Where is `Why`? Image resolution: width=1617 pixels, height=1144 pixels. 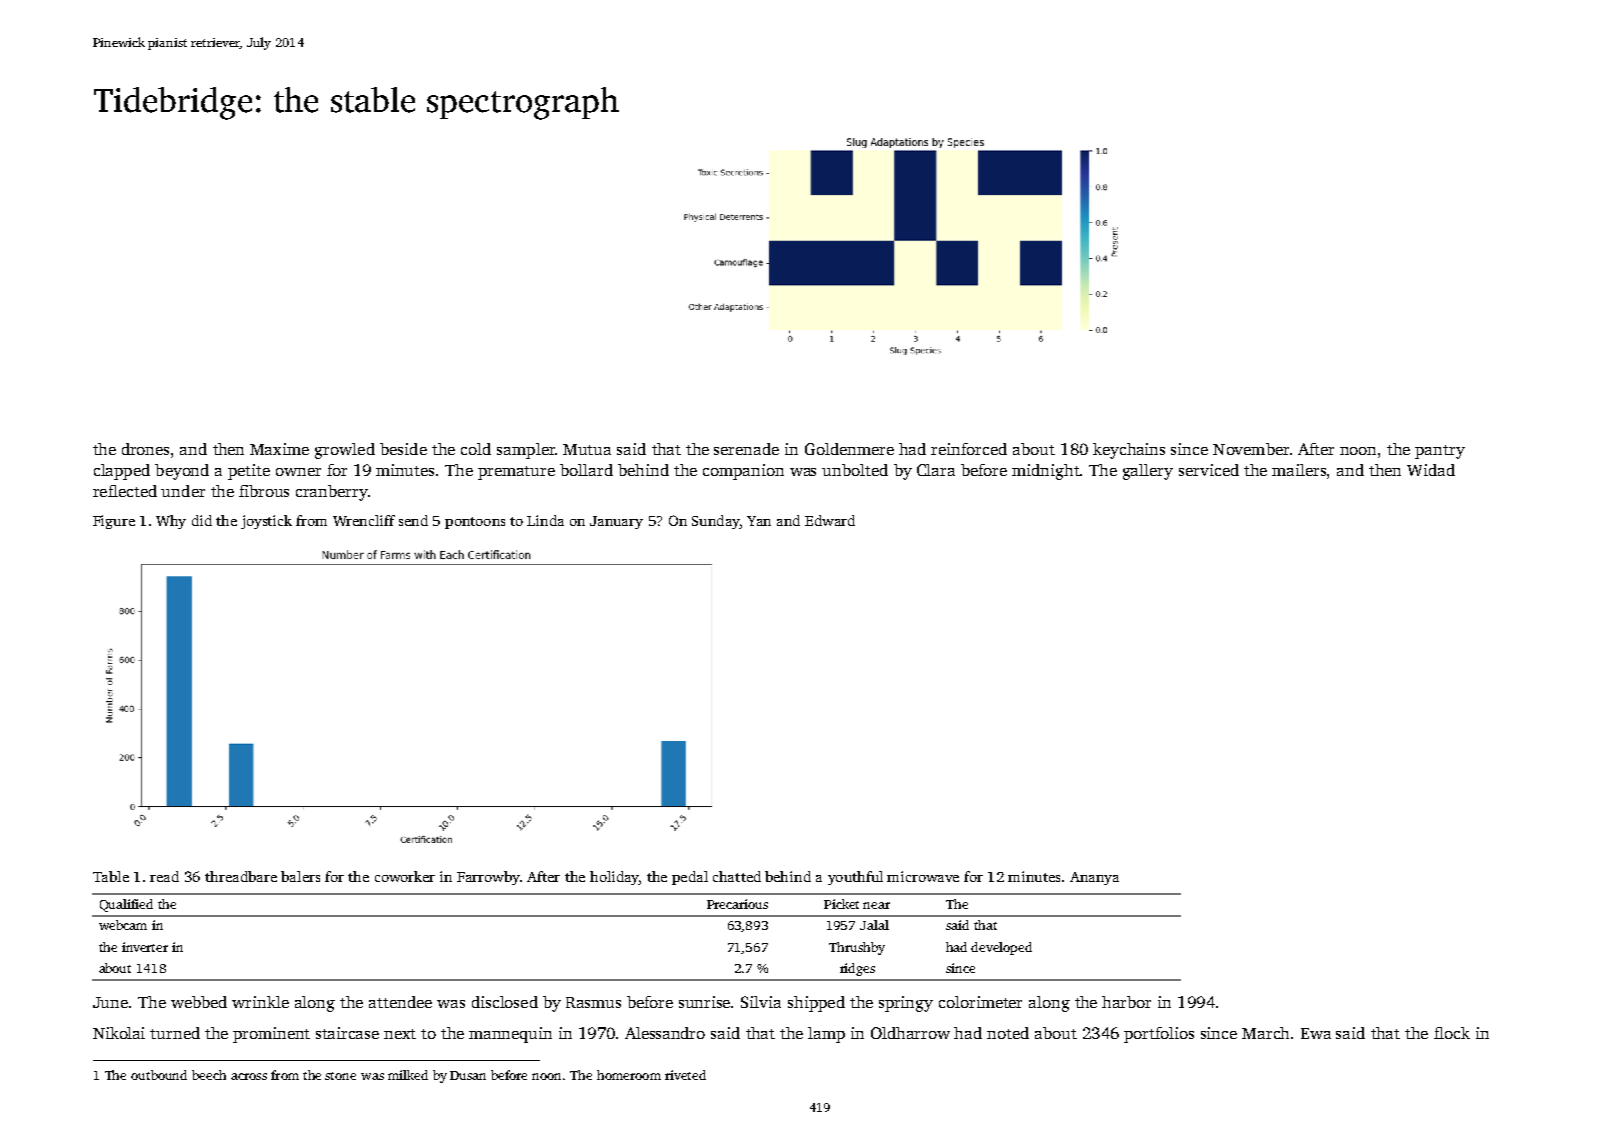
Why is located at coordinates (171, 522).
